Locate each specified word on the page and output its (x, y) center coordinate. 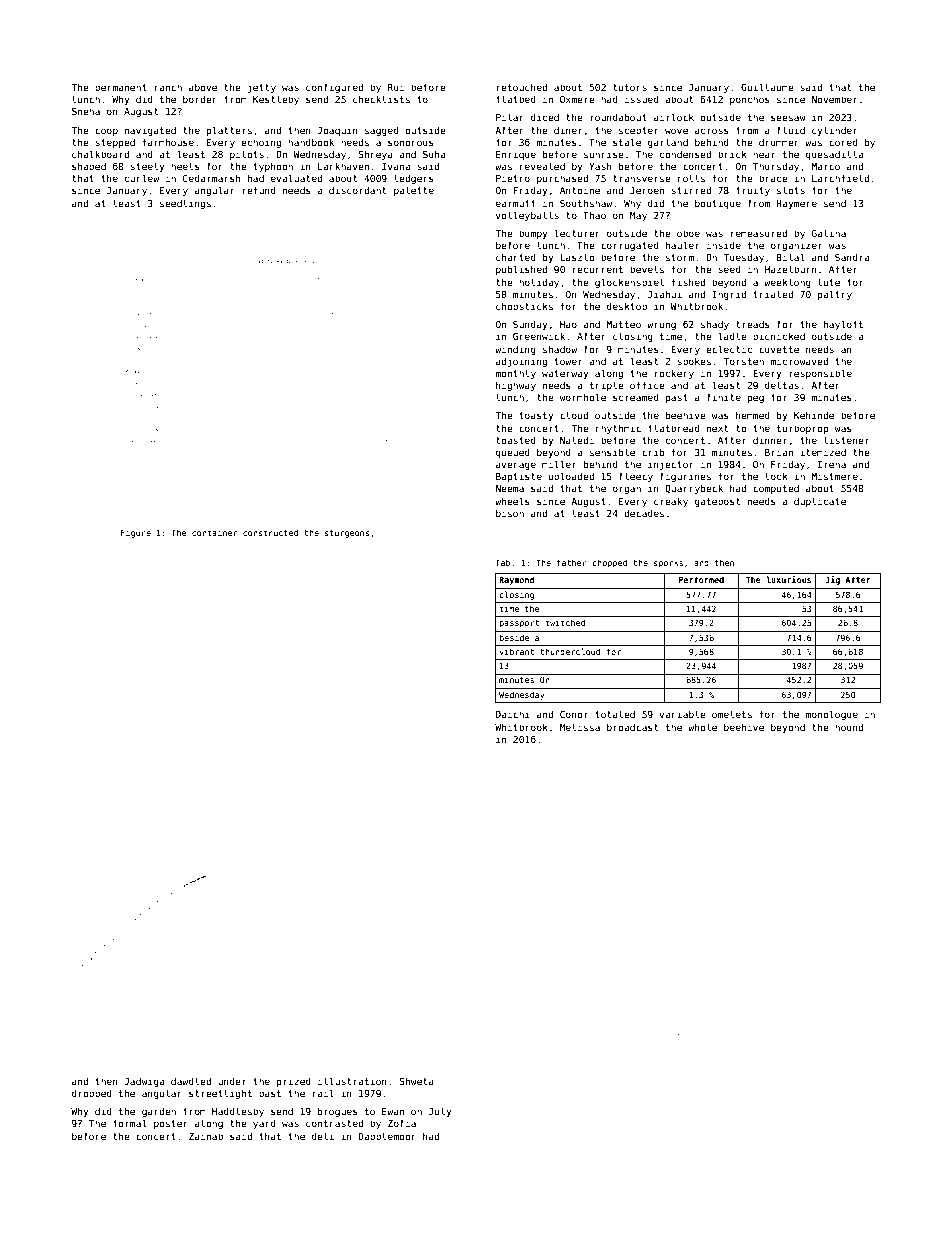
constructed (270, 532)
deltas (782, 385)
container (214, 533)
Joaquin (337, 131)
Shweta (416, 1081)
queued (513, 453)
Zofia (402, 1123)
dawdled (191, 1081)
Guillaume (767, 87)
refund (259, 190)
